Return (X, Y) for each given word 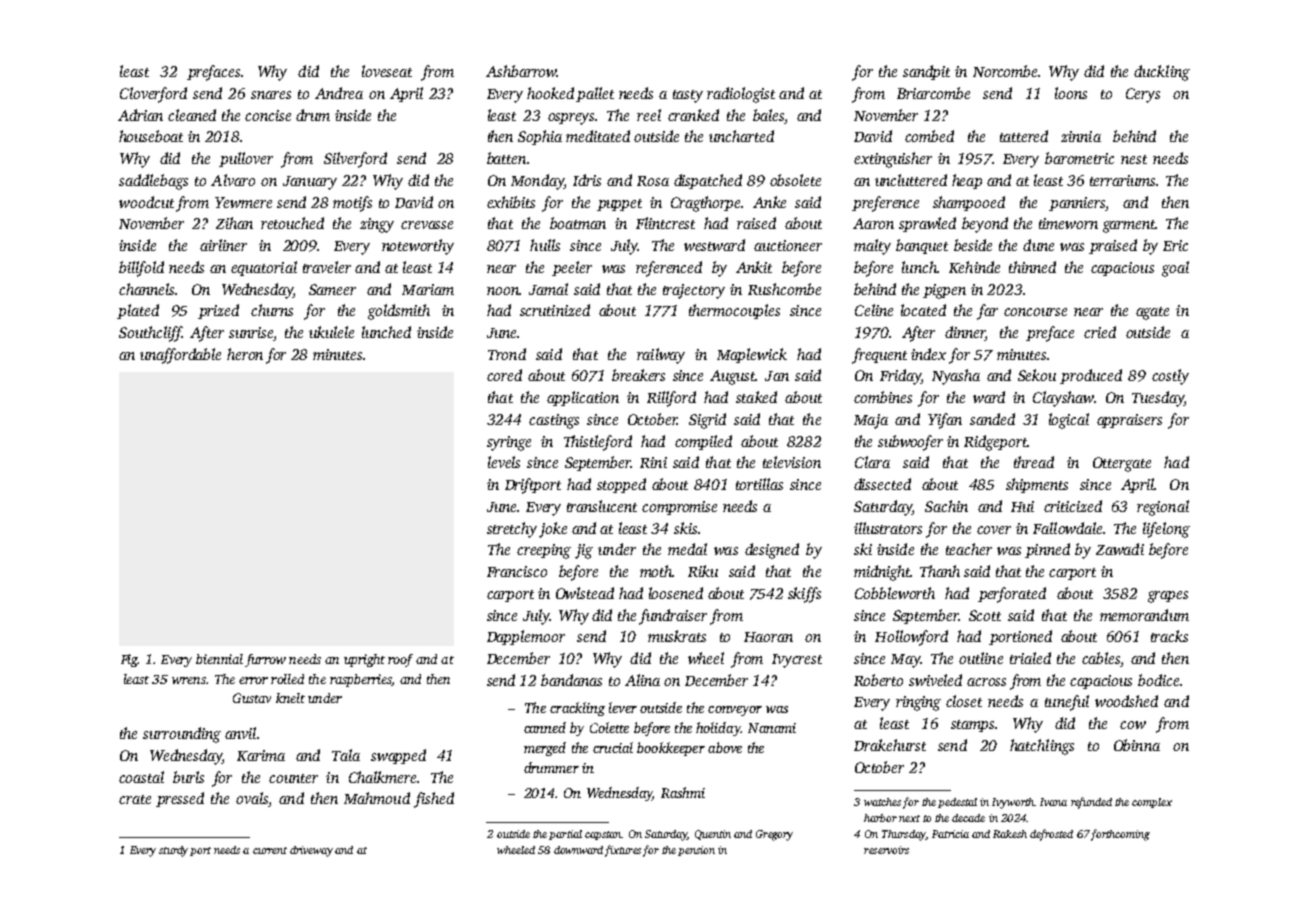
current (270, 850)
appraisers (1129, 421)
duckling (1162, 73)
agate (1152, 313)
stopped (621, 485)
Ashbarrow (521, 71)
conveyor (735, 711)
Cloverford (153, 95)
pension (696, 851)
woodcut (146, 202)
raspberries (360, 680)
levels (504, 462)
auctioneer (788, 245)
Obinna (1137, 745)
